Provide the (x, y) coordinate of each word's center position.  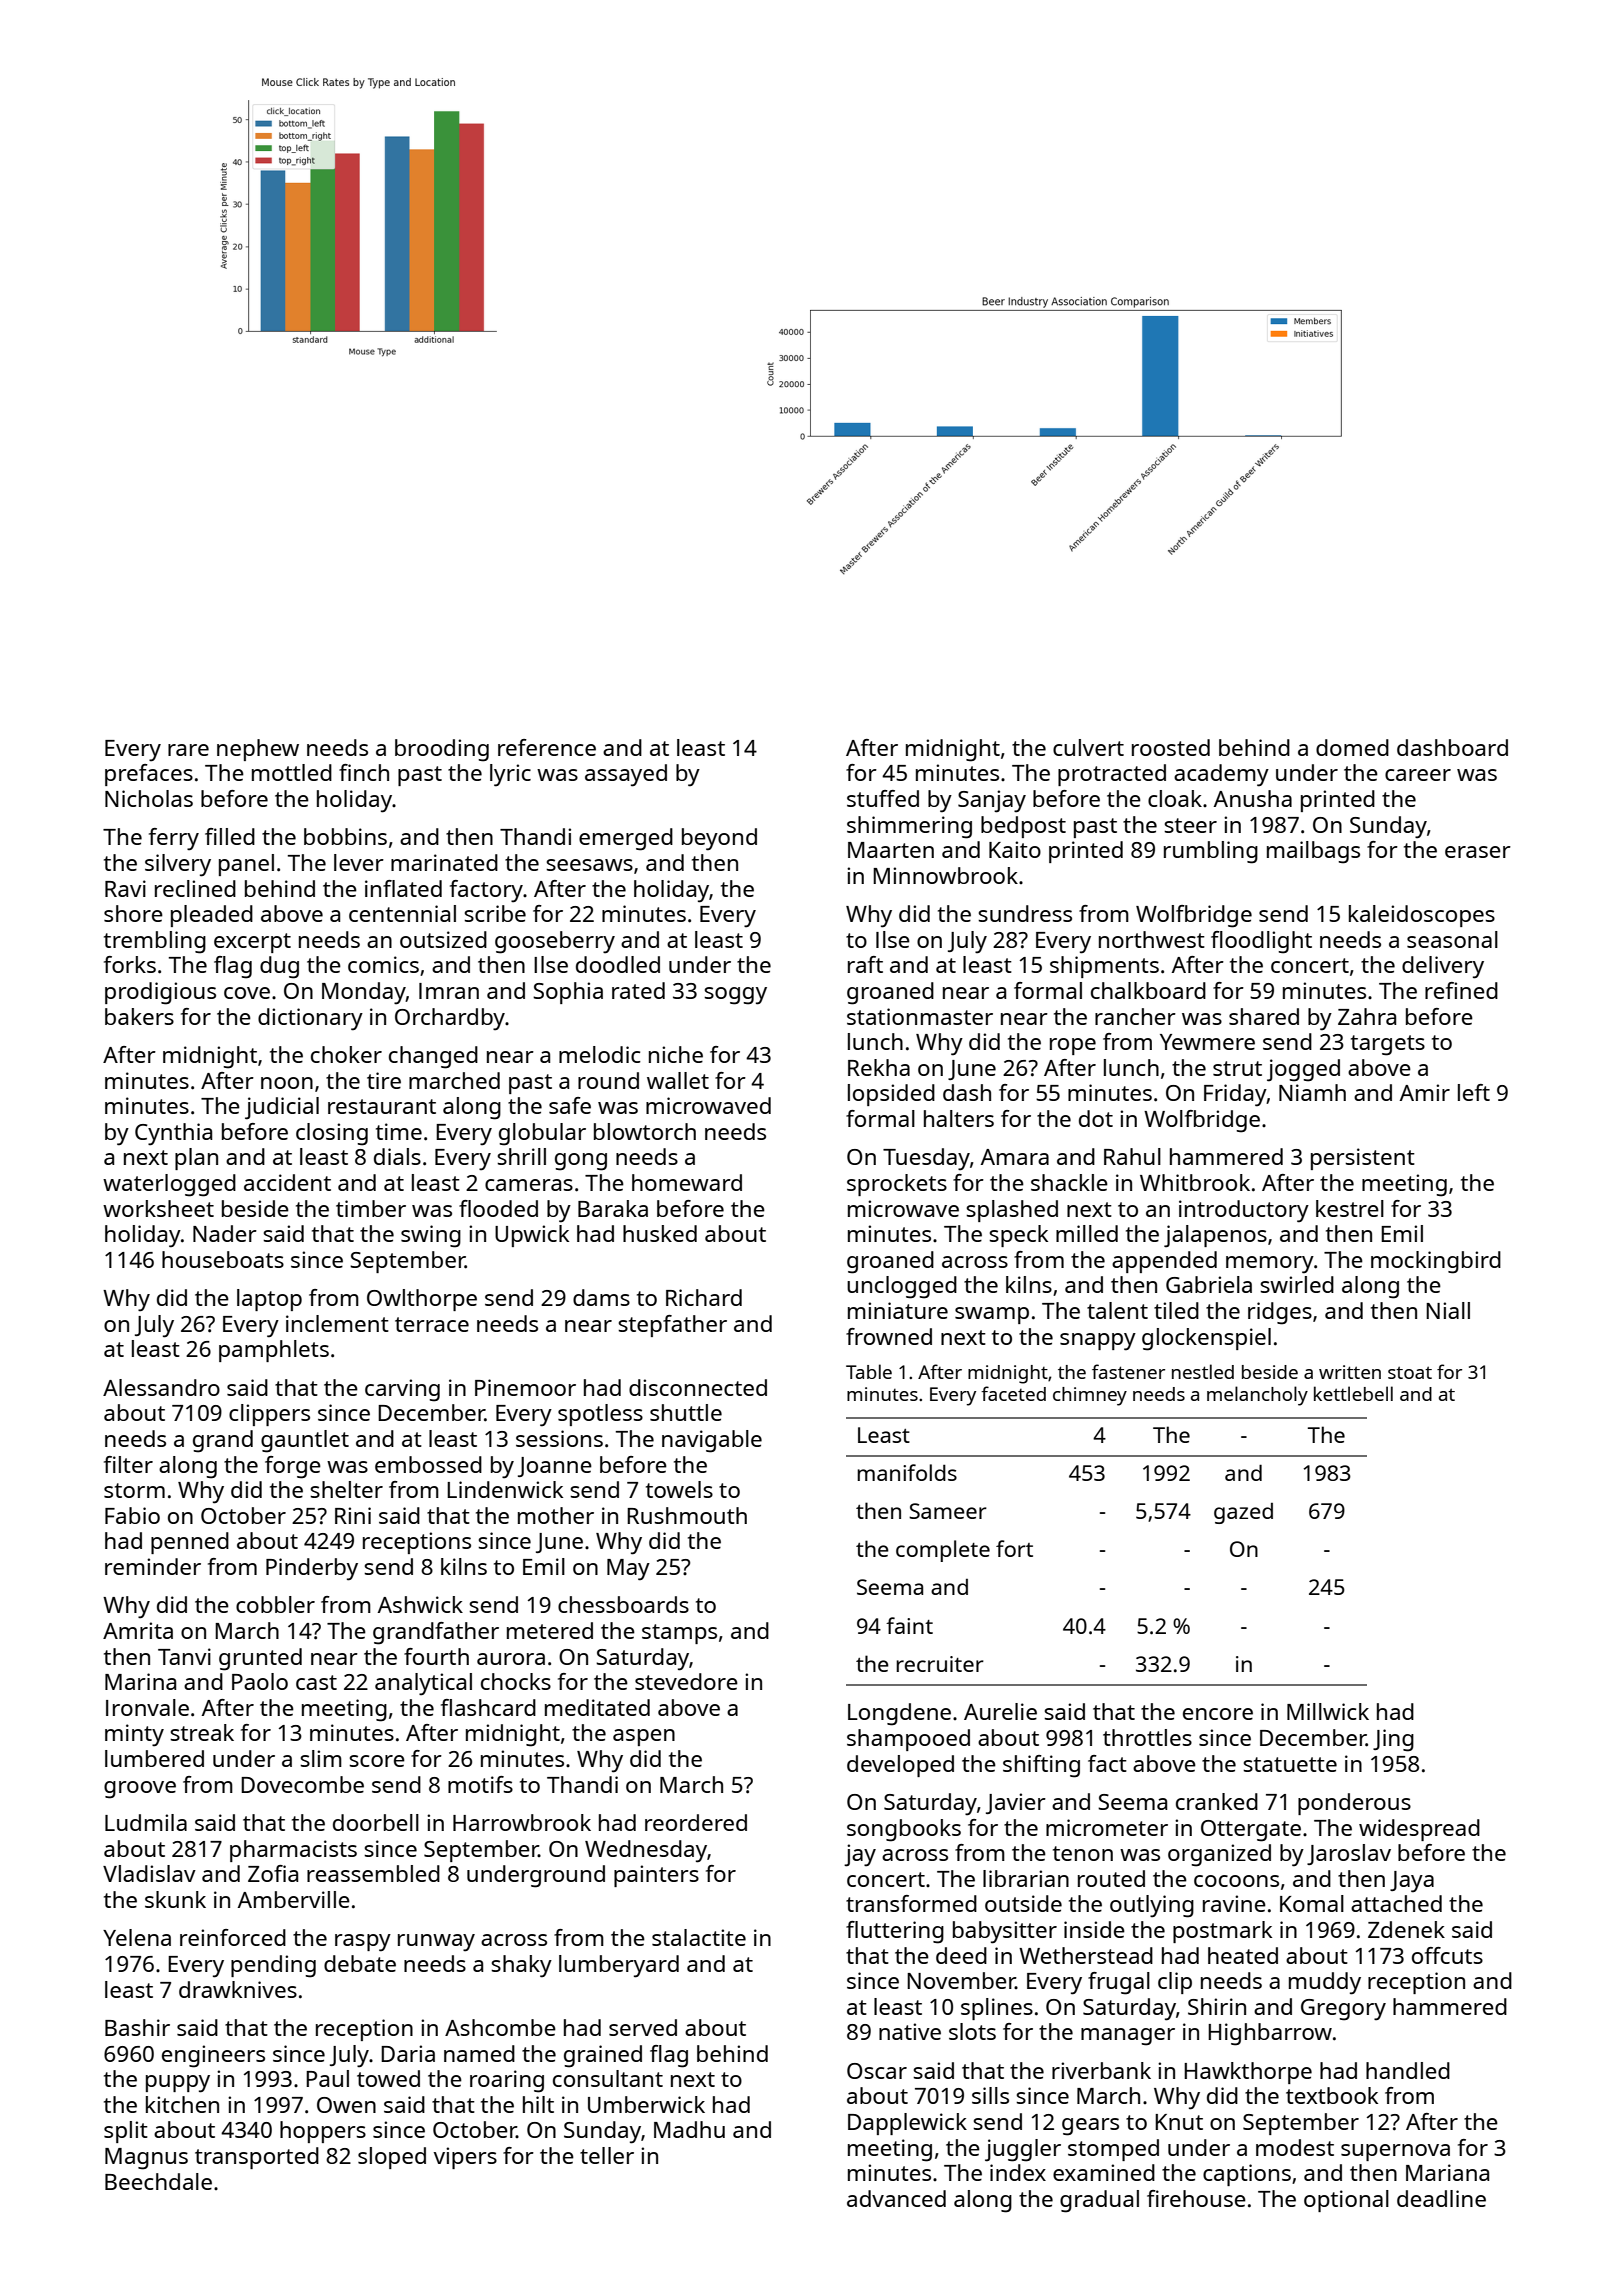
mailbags (1313, 852)
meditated (597, 1707)
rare (188, 750)
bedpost (1023, 827)
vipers (465, 2158)
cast (316, 1682)
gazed (1243, 1513)
